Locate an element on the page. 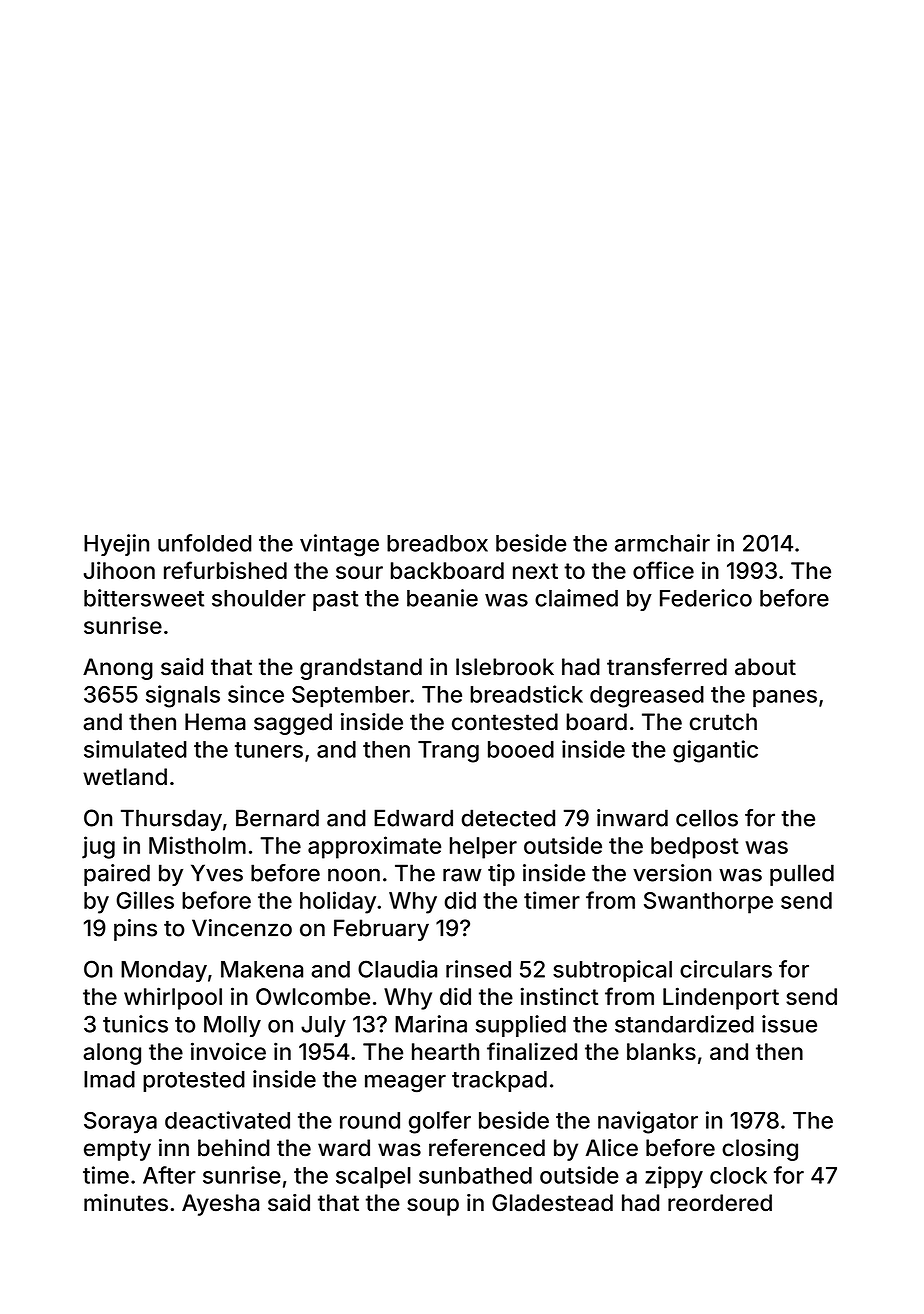 The height and width of the page is (1314, 924). inn is located at coordinates (174, 1147).
